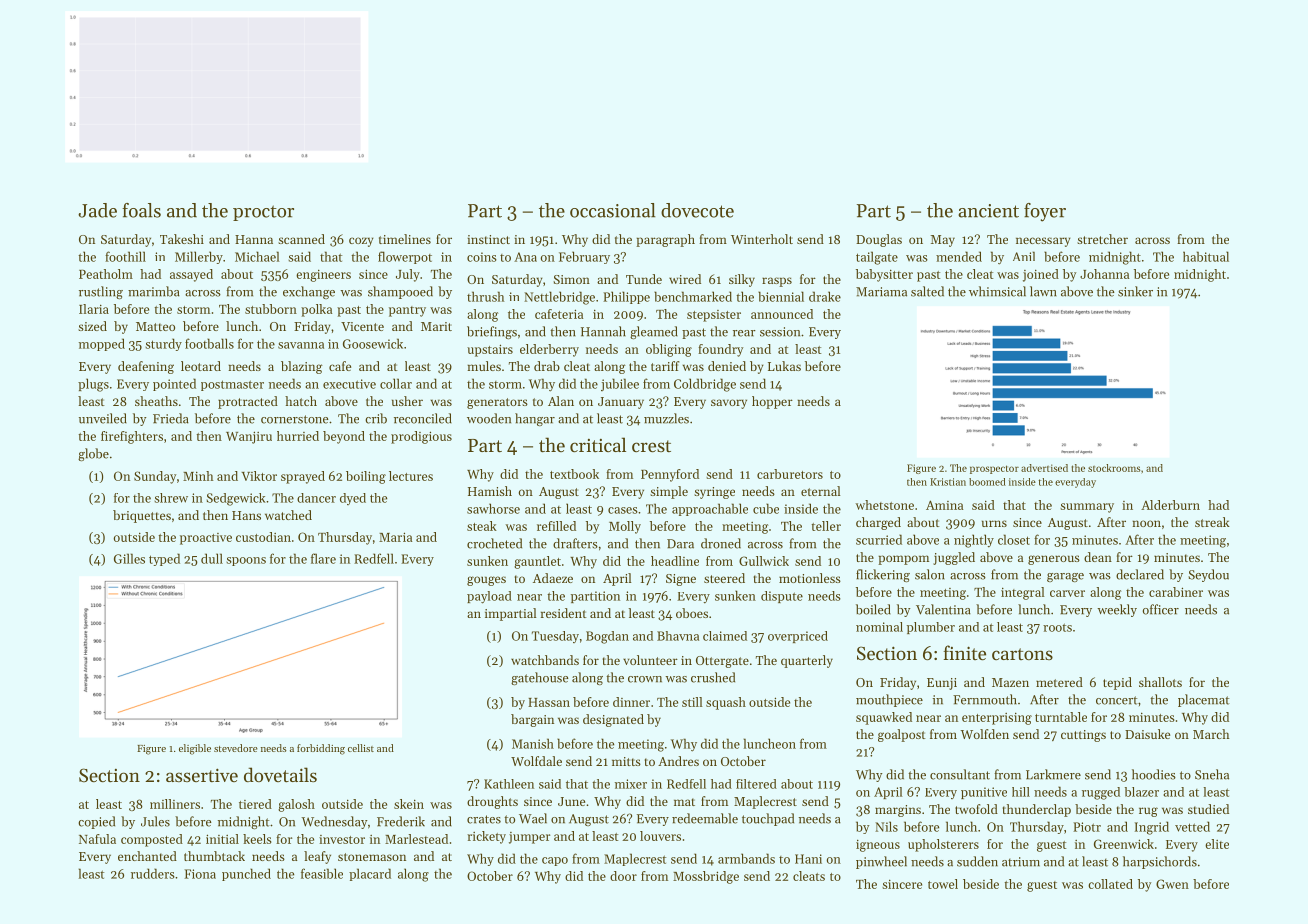 The image size is (1308, 924). I want to click on rudders, so click(153, 873).
